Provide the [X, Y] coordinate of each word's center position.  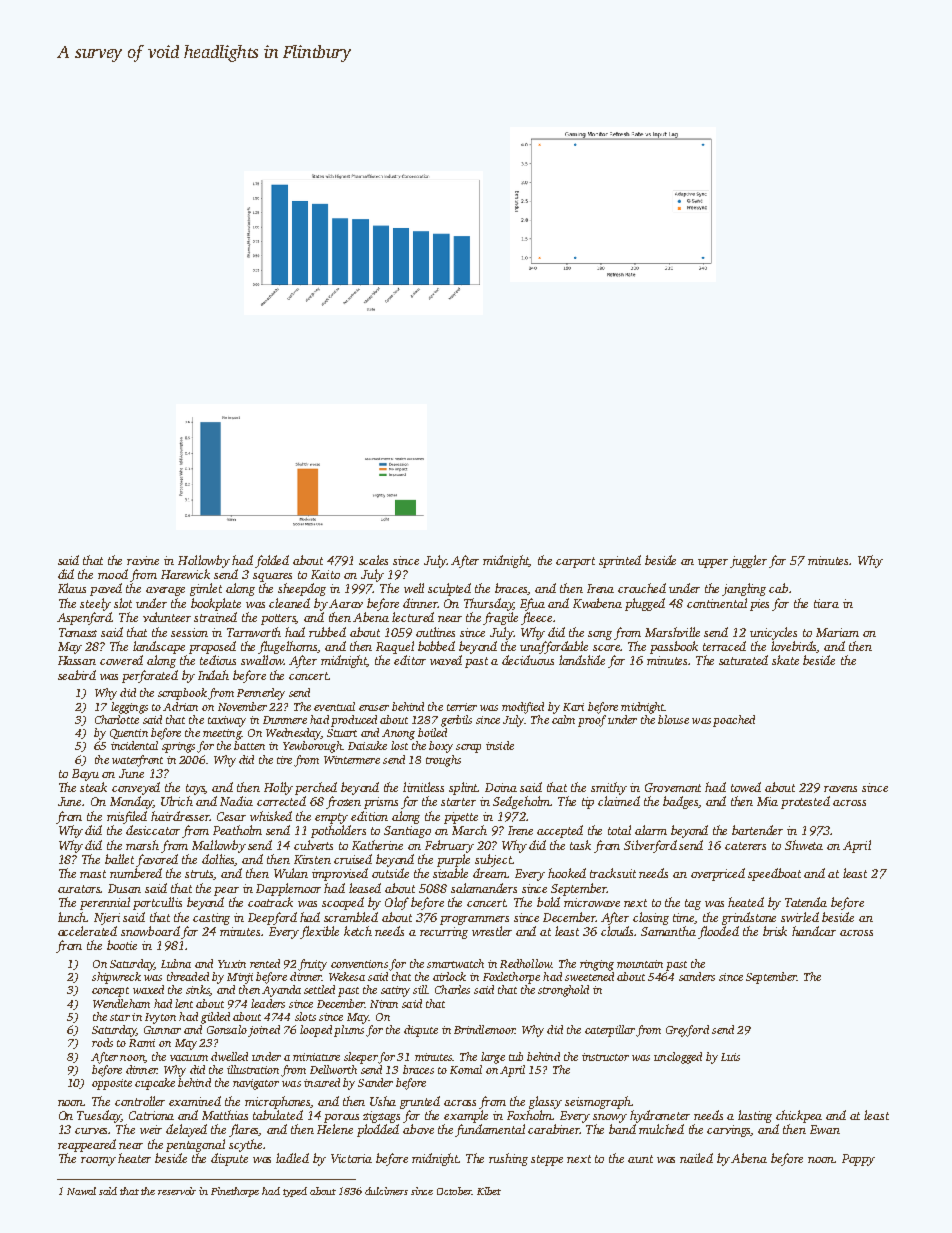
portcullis [157, 903]
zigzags [381, 1117]
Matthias [225, 1115]
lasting [755, 1116]
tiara [826, 603]
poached [734, 721]
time [684, 918]
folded [272, 561]
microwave [592, 902]
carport [575, 562]
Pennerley [261, 694]
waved [446, 660]
